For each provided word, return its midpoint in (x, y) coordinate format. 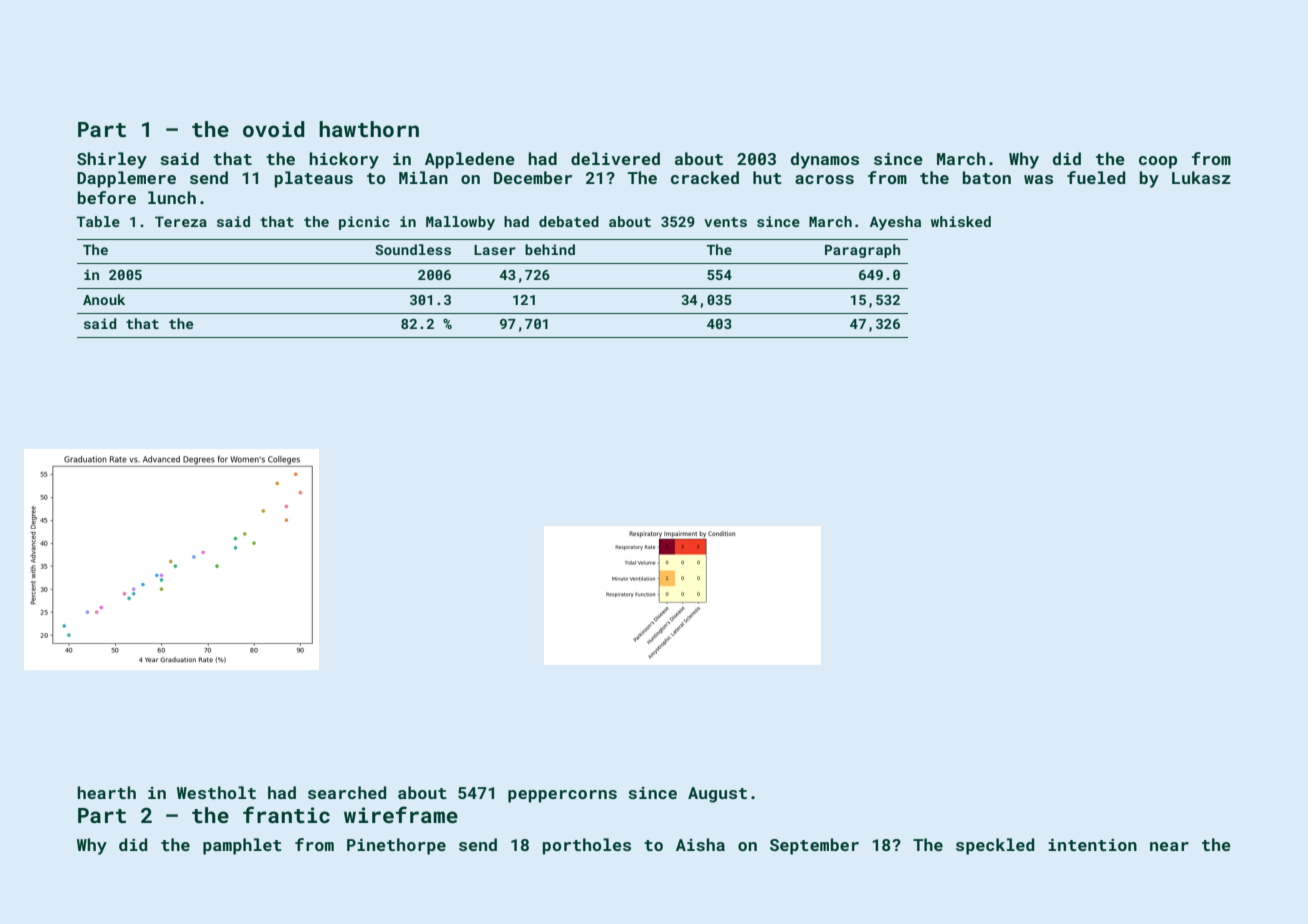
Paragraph (862, 251)
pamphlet (242, 846)
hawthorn (369, 129)
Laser (495, 250)
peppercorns (562, 796)
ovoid (274, 129)
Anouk (104, 299)
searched (347, 792)
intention (1092, 845)
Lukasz (1201, 177)
